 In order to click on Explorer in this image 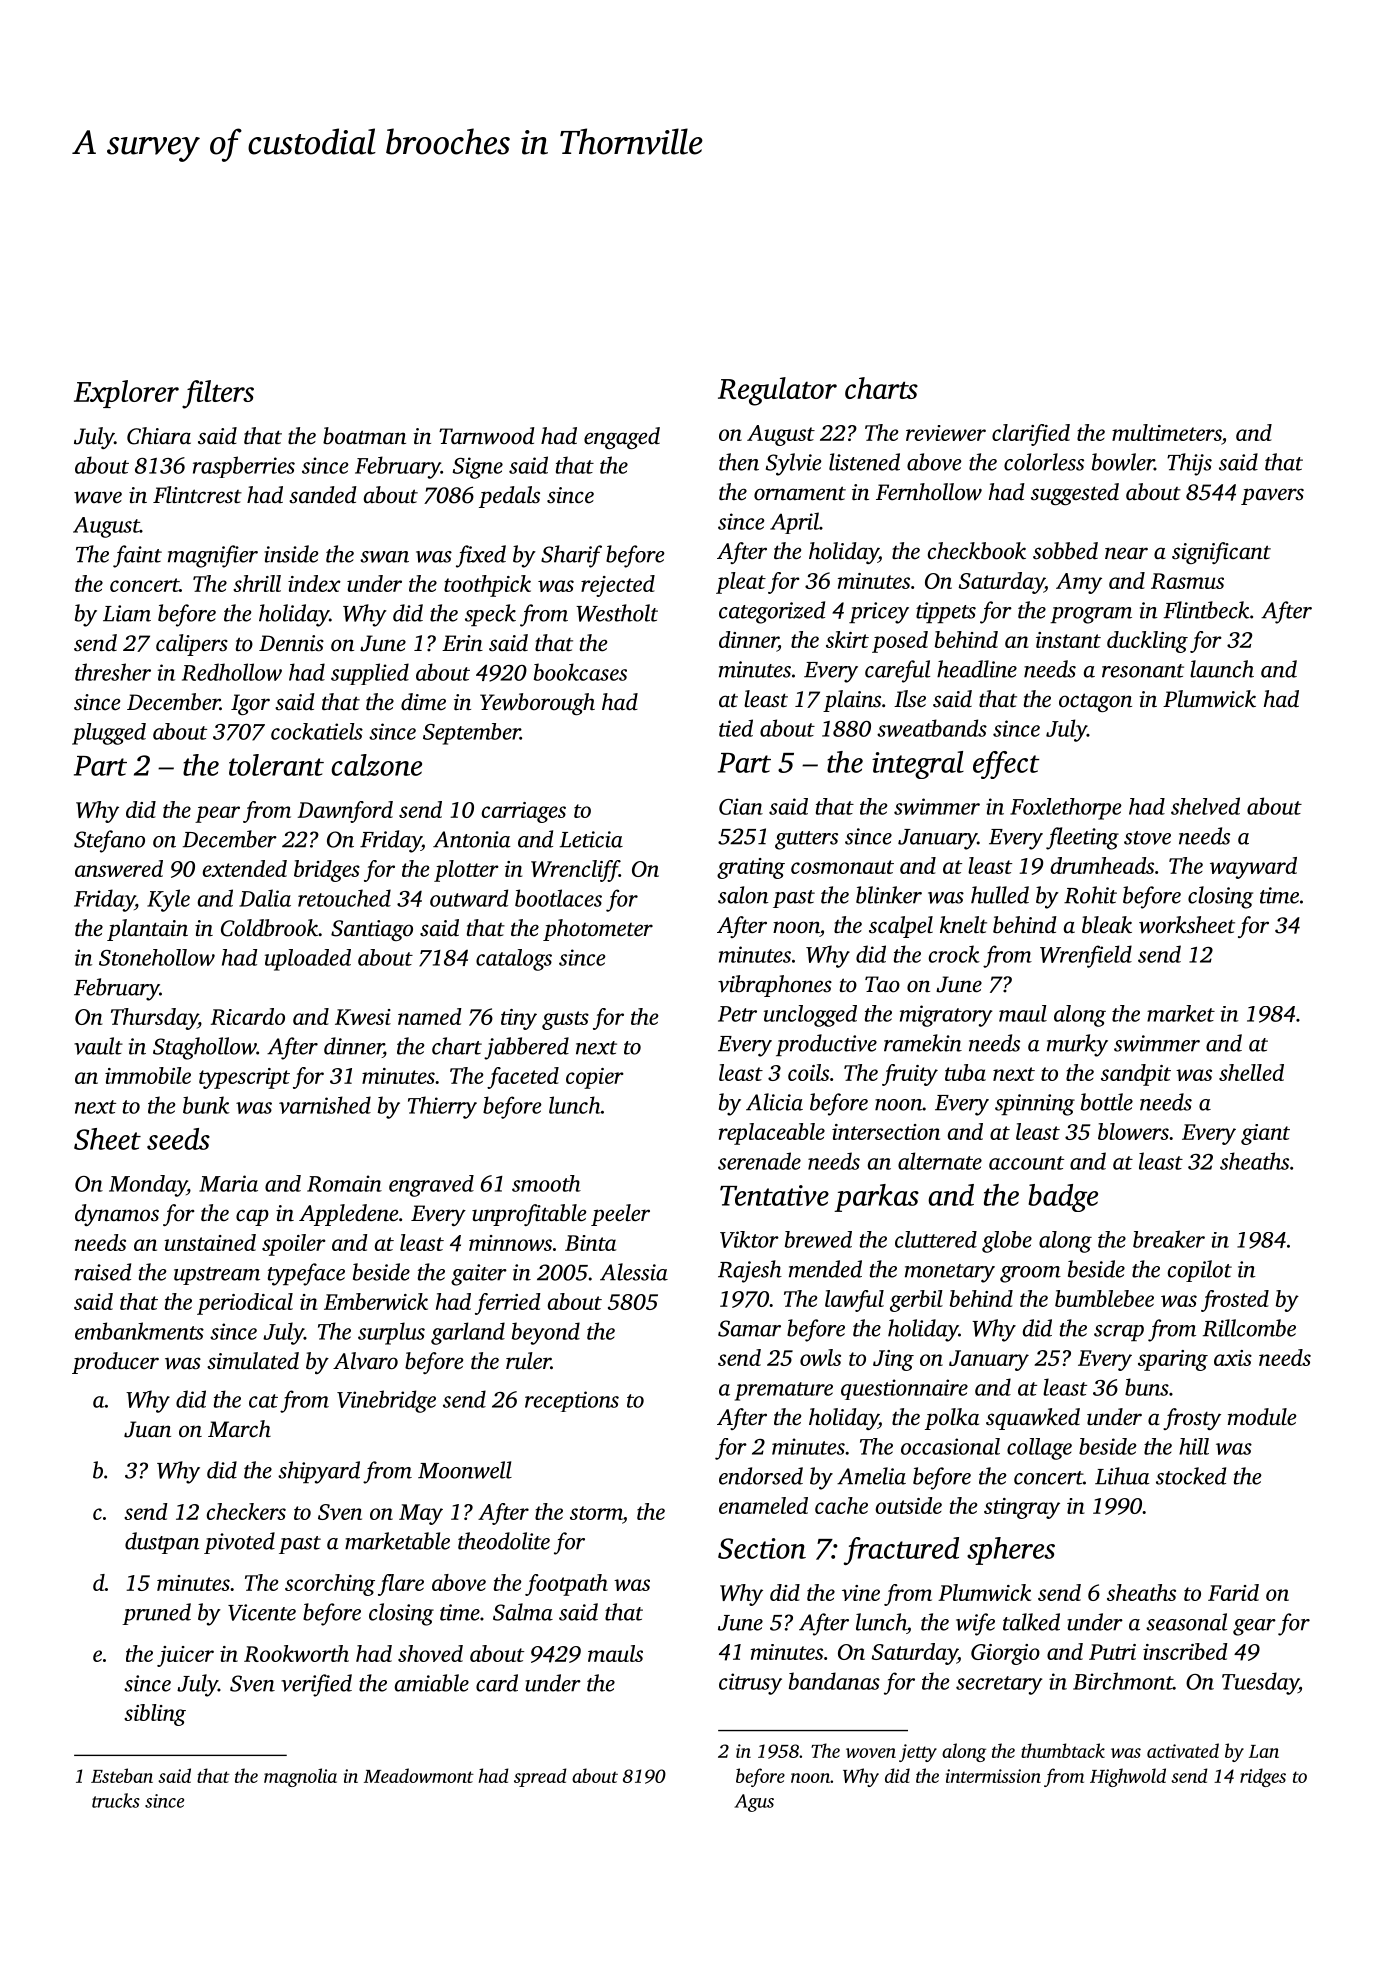, I will do `click(126, 394)`.
